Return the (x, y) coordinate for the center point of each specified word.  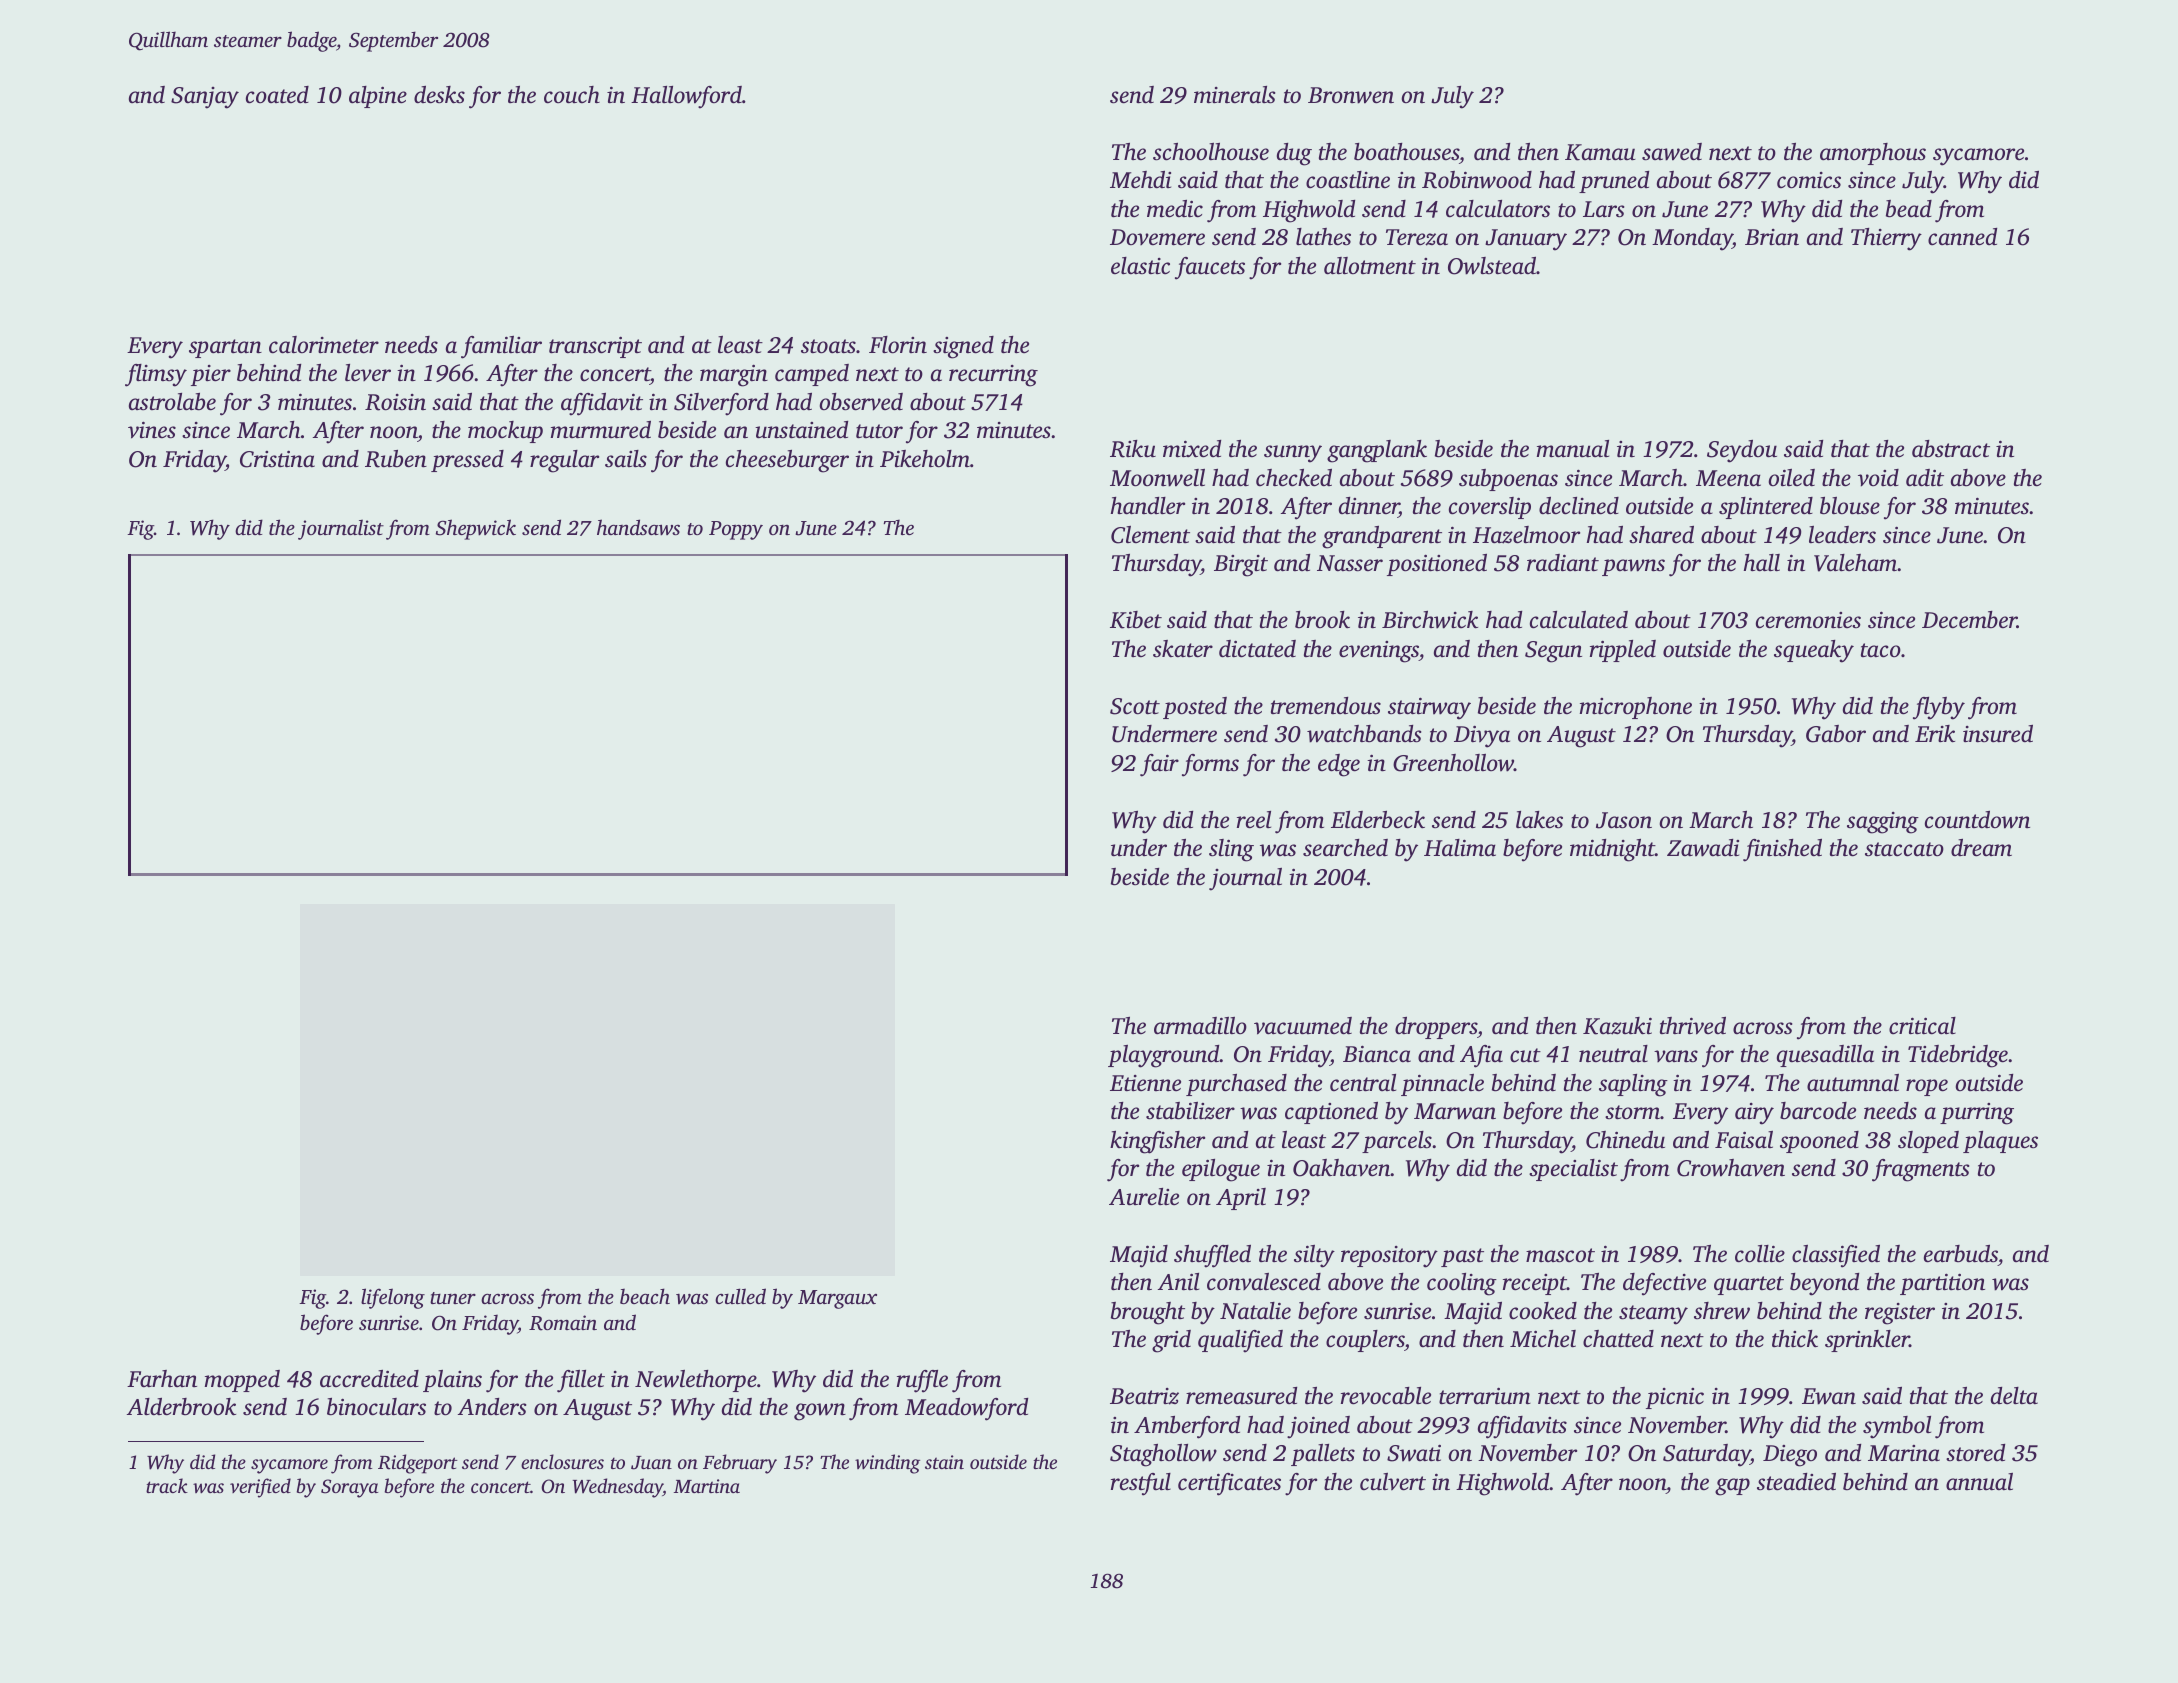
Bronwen (1351, 95)
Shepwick (476, 529)
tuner (453, 1298)
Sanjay (205, 98)
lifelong (393, 1298)
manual (1573, 449)
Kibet (1136, 620)
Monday (1692, 239)
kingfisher (1157, 1142)
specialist (1573, 1170)
